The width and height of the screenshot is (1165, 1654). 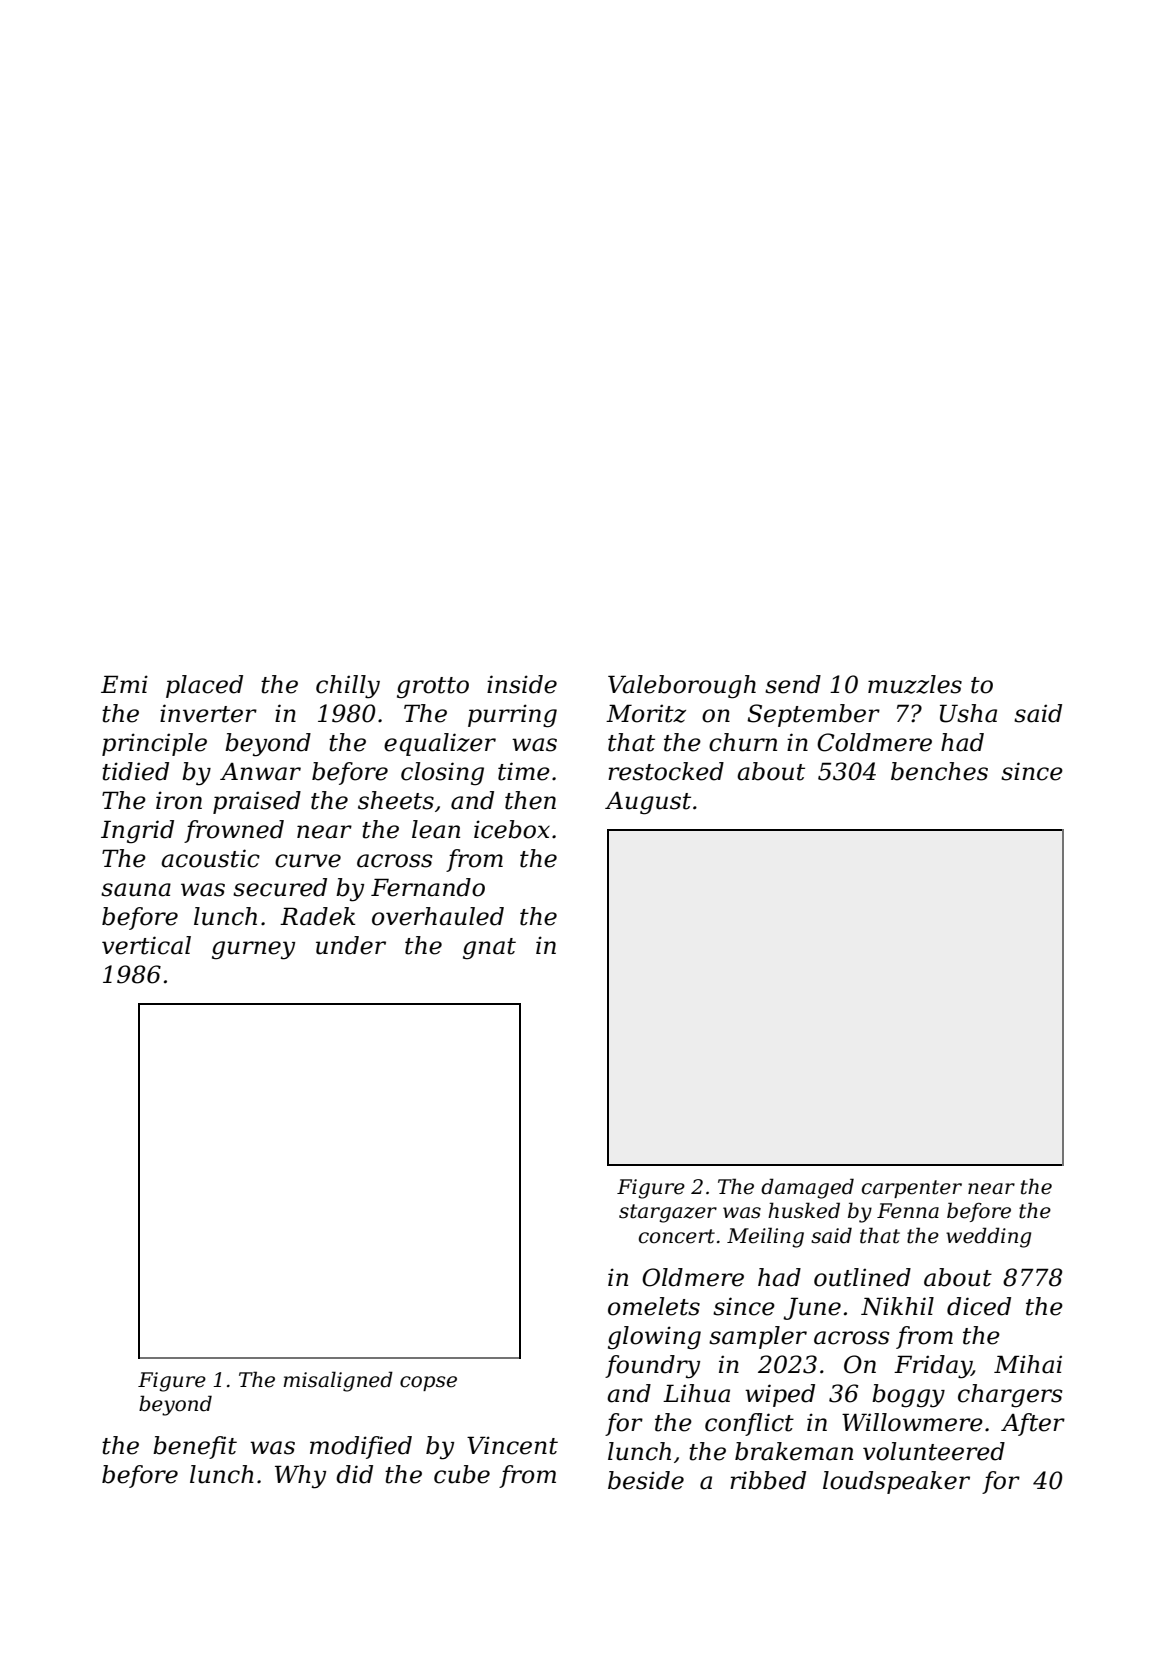 What do you see at coordinates (648, 803) in the screenshot?
I see `August` at bounding box center [648, 803].
